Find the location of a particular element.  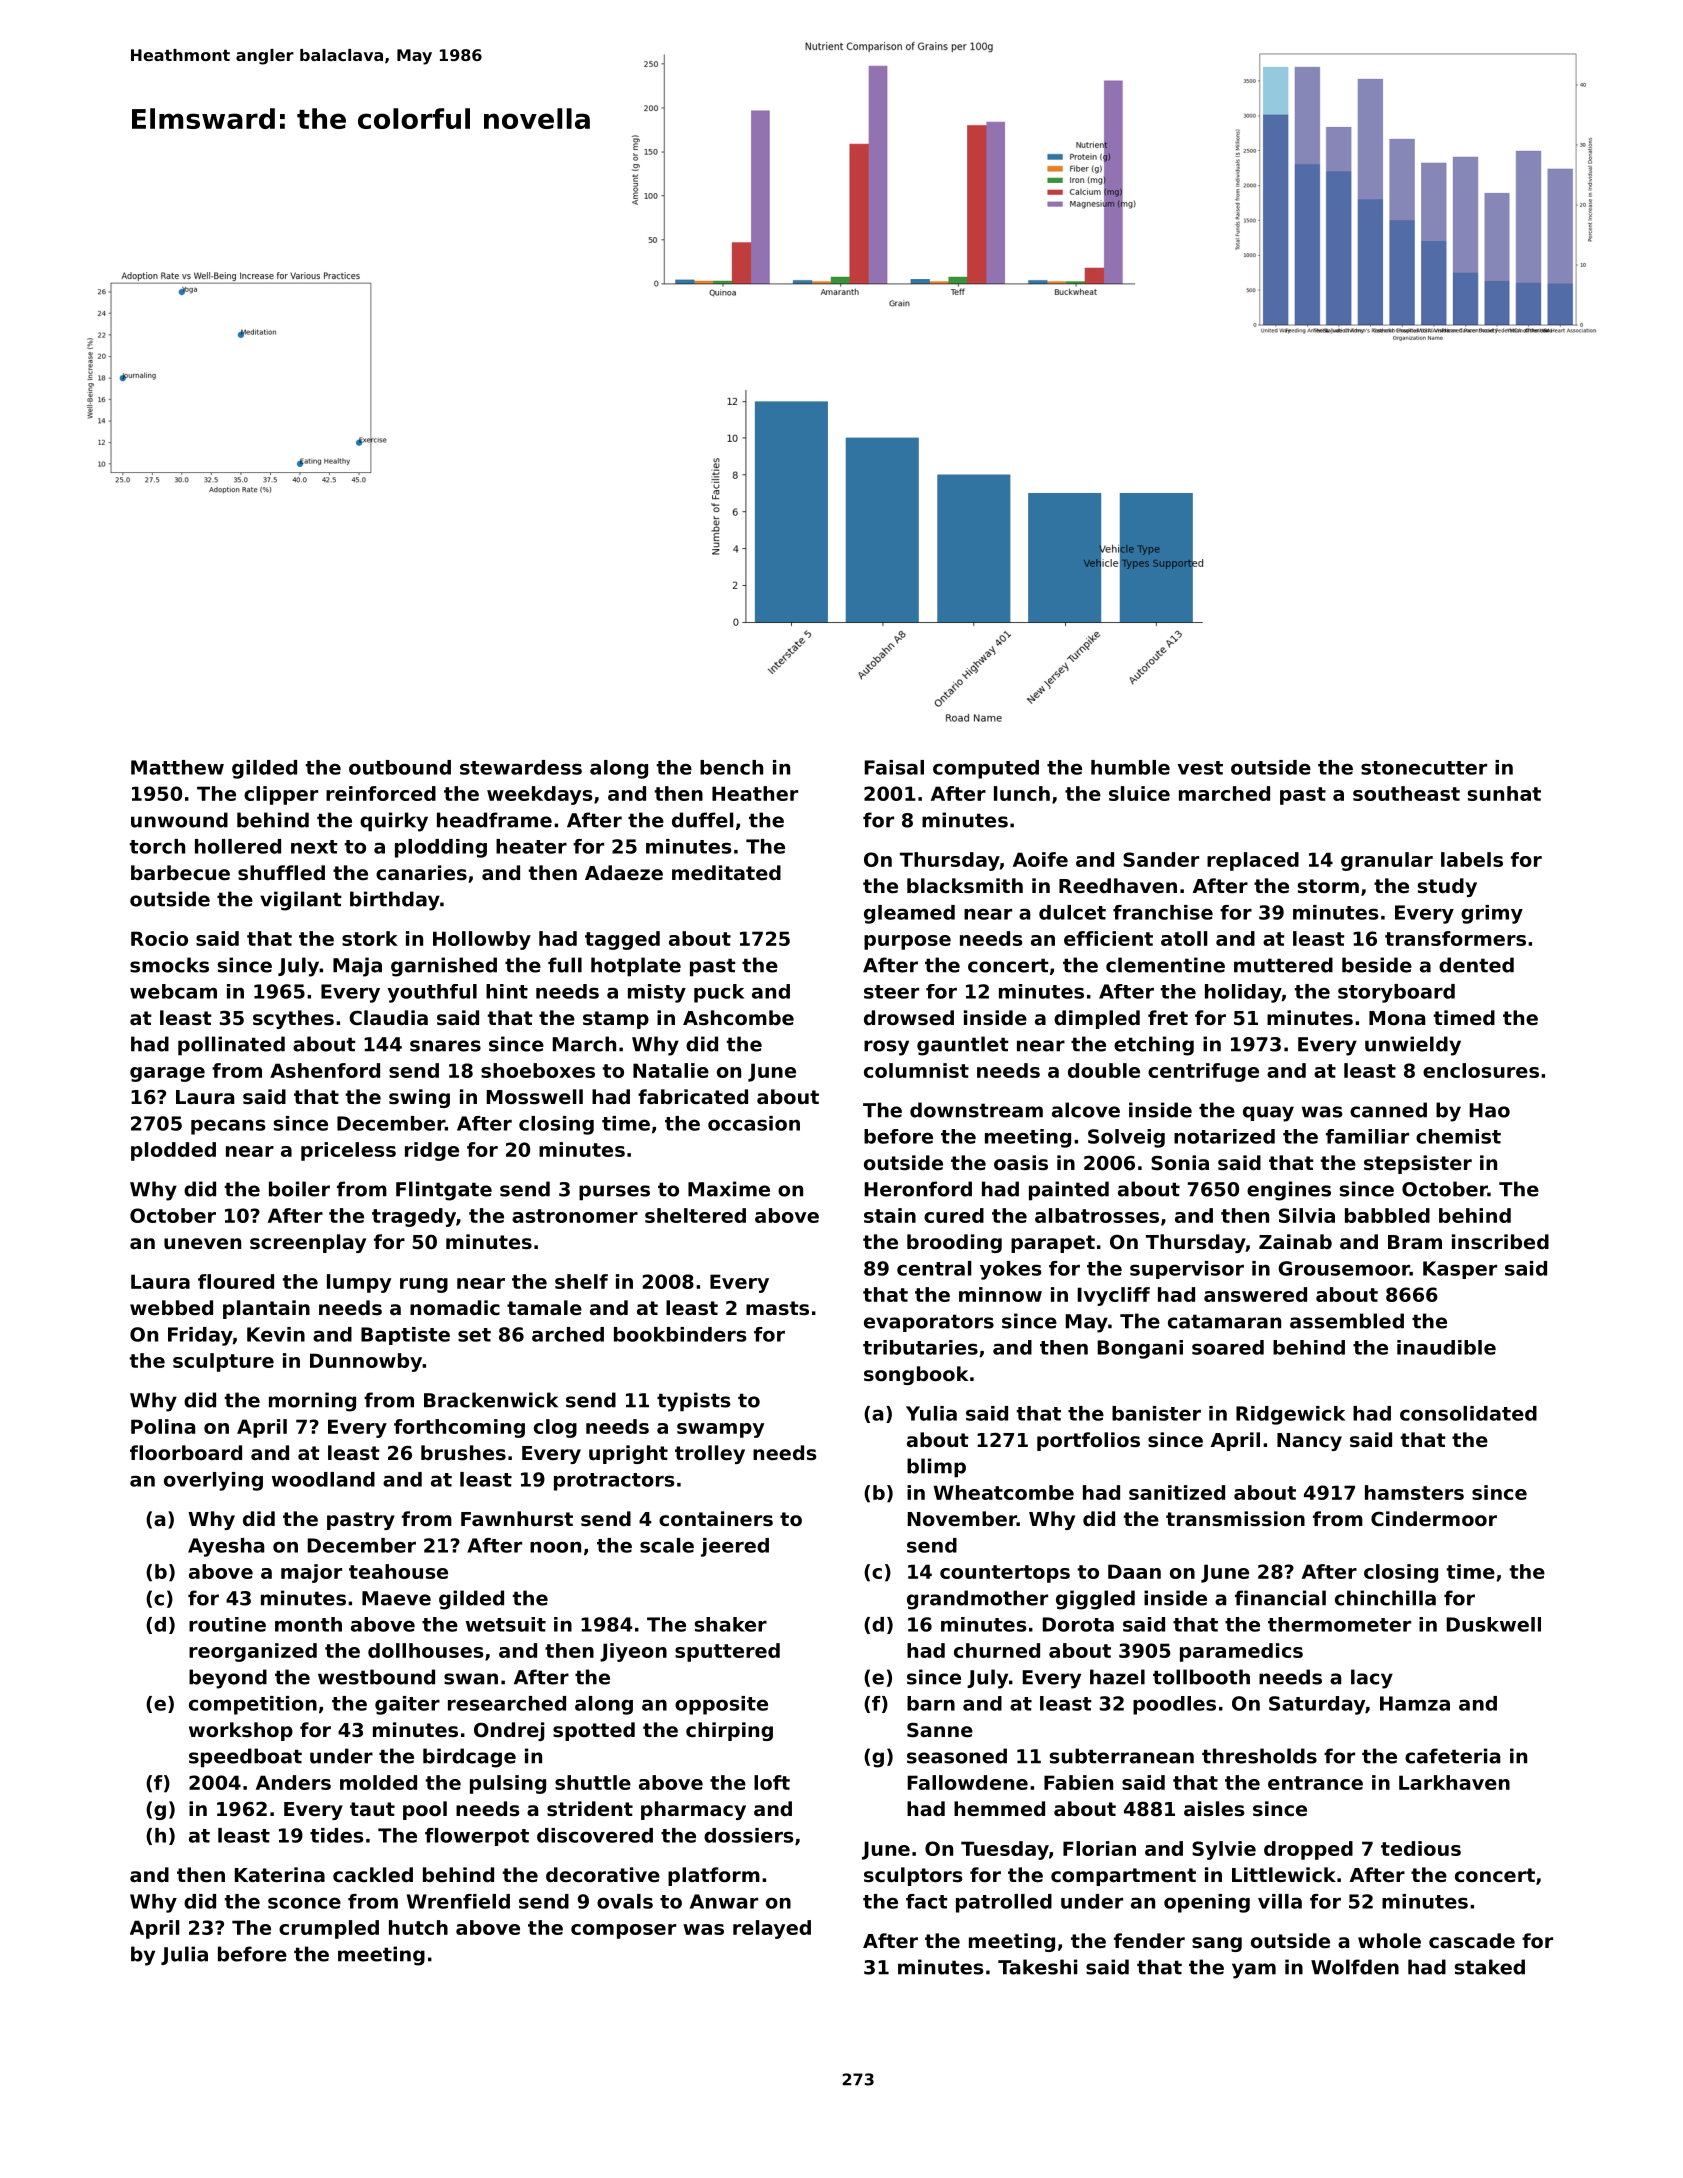

Sander is located at coordinates (1161, 859).
